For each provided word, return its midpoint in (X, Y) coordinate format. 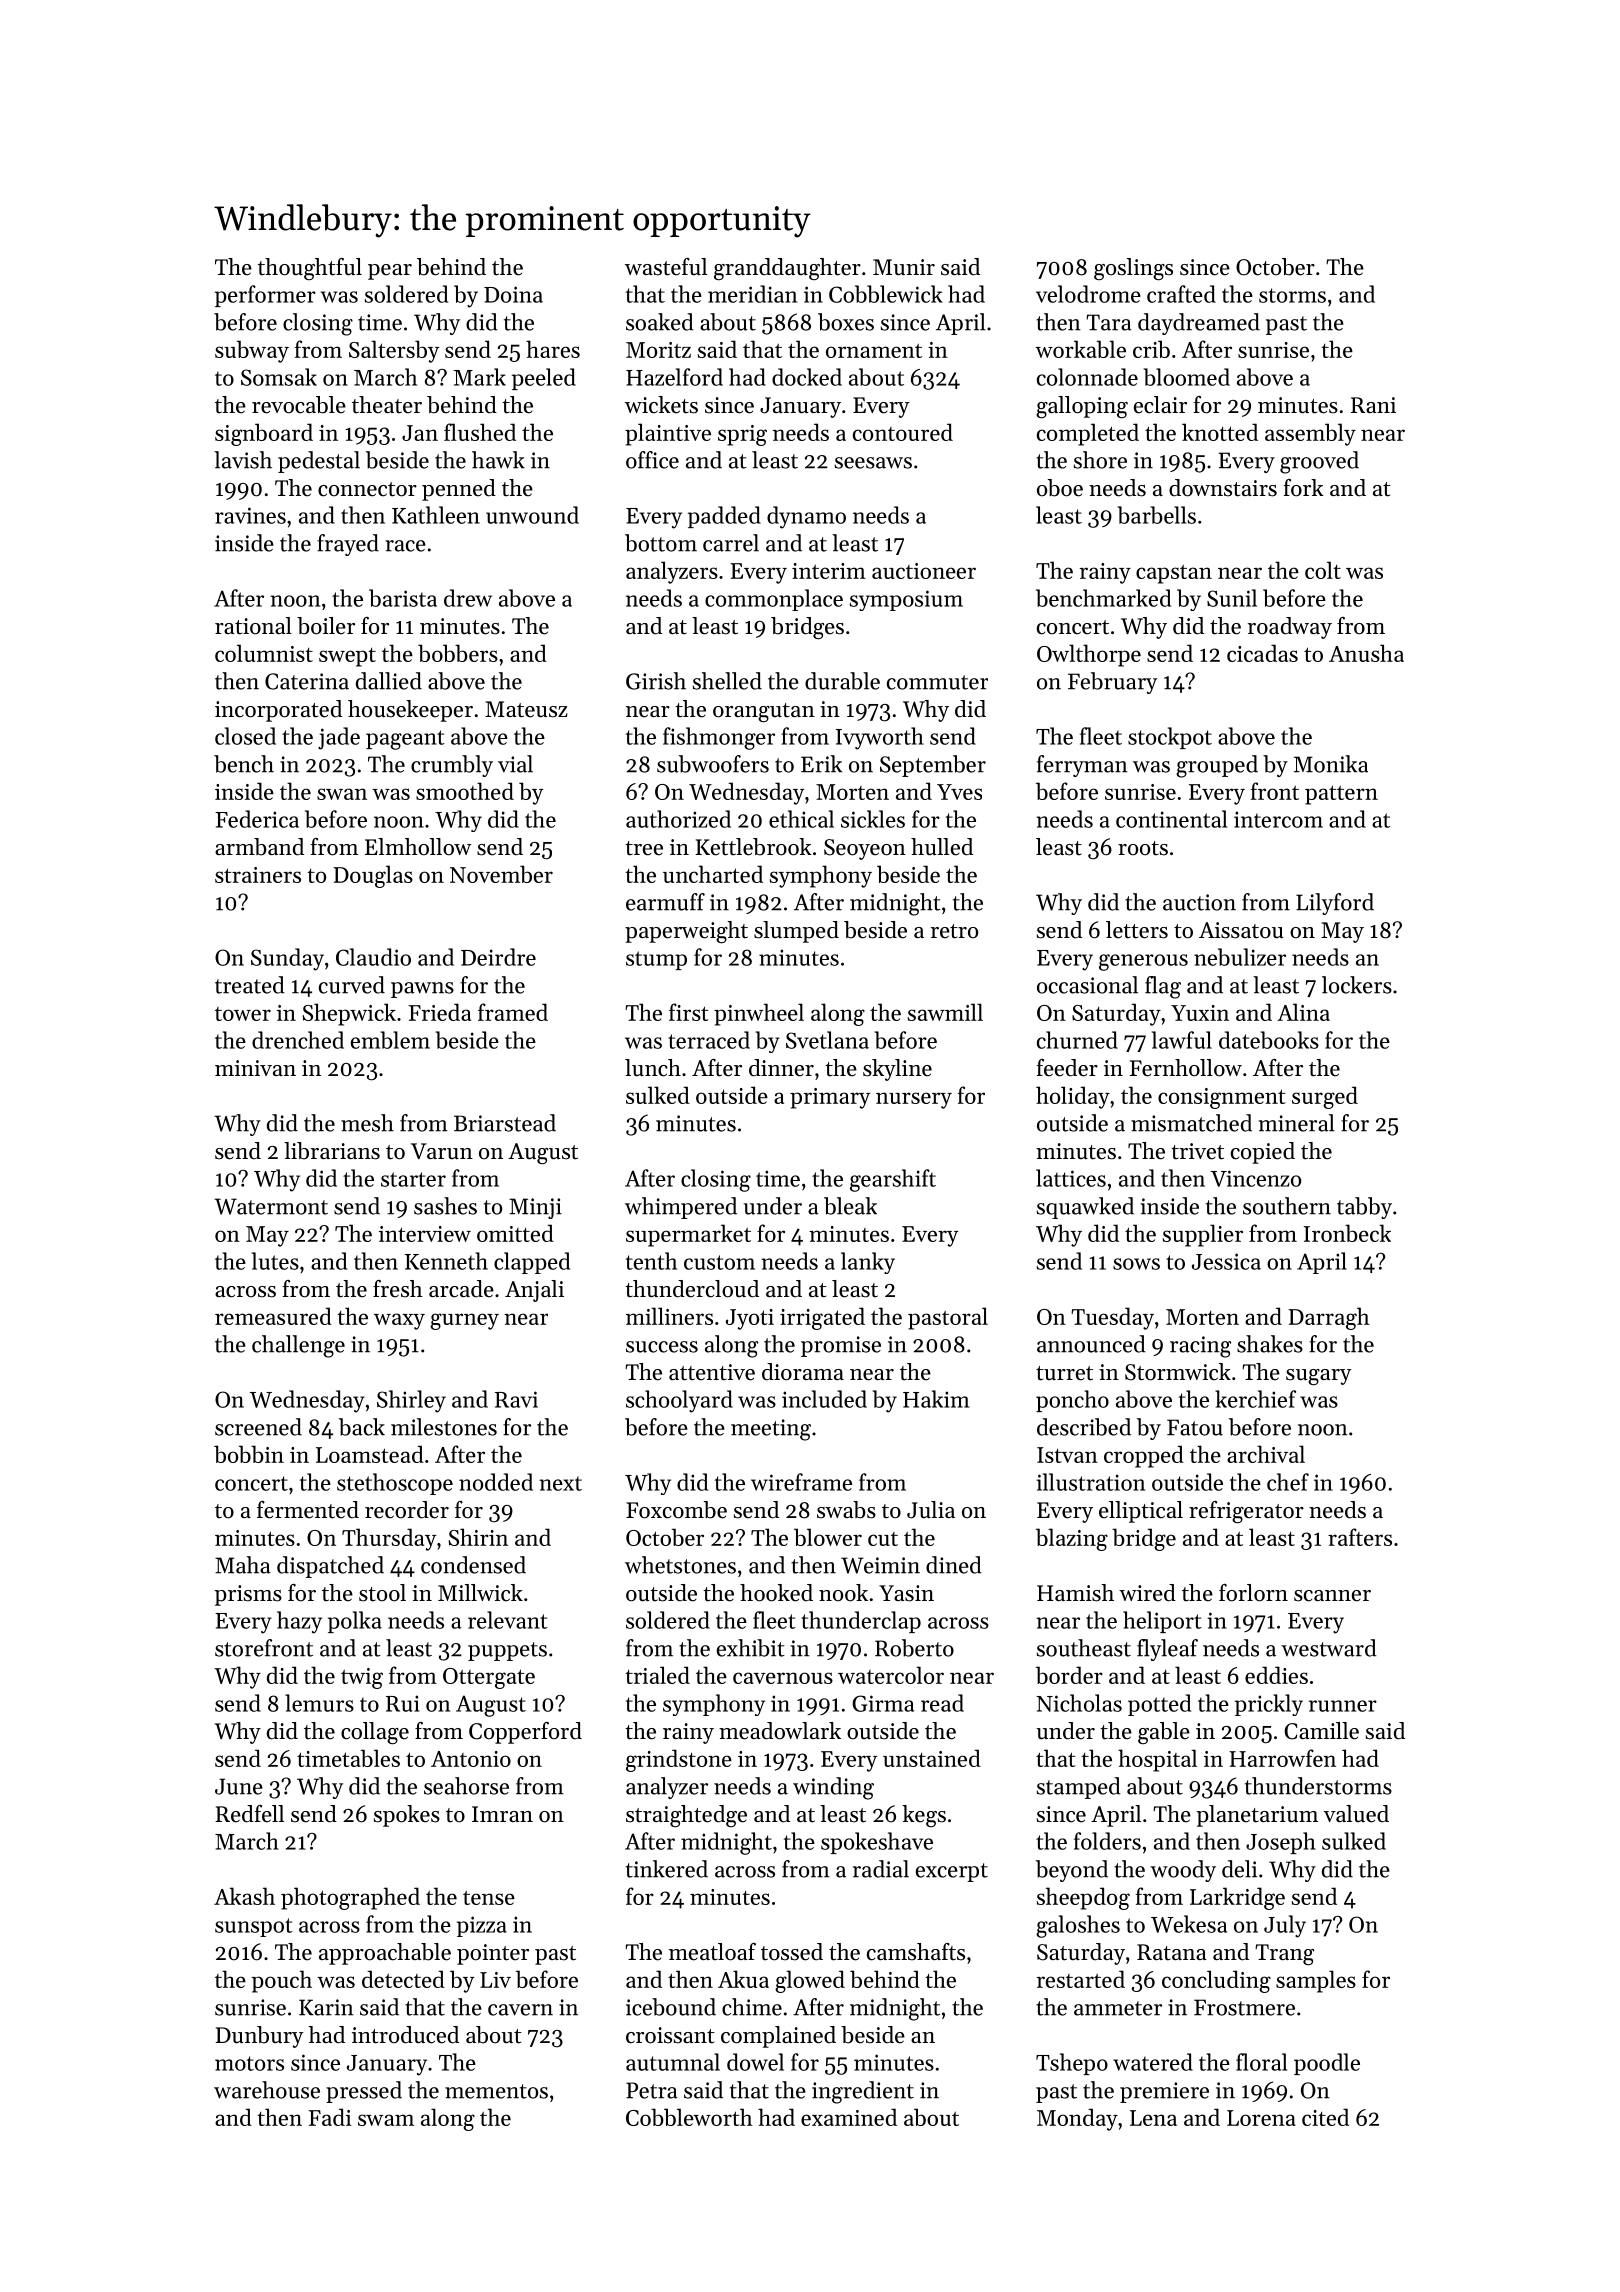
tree (644, 848)
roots (1143, 848)
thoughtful (310, 269)
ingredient (863, 2092)
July (1285, 1926)
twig (362, 1678)
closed (245, 736)
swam (386, 2120)
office (652, 460)
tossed (792, 1952)
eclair (1160, 405)
